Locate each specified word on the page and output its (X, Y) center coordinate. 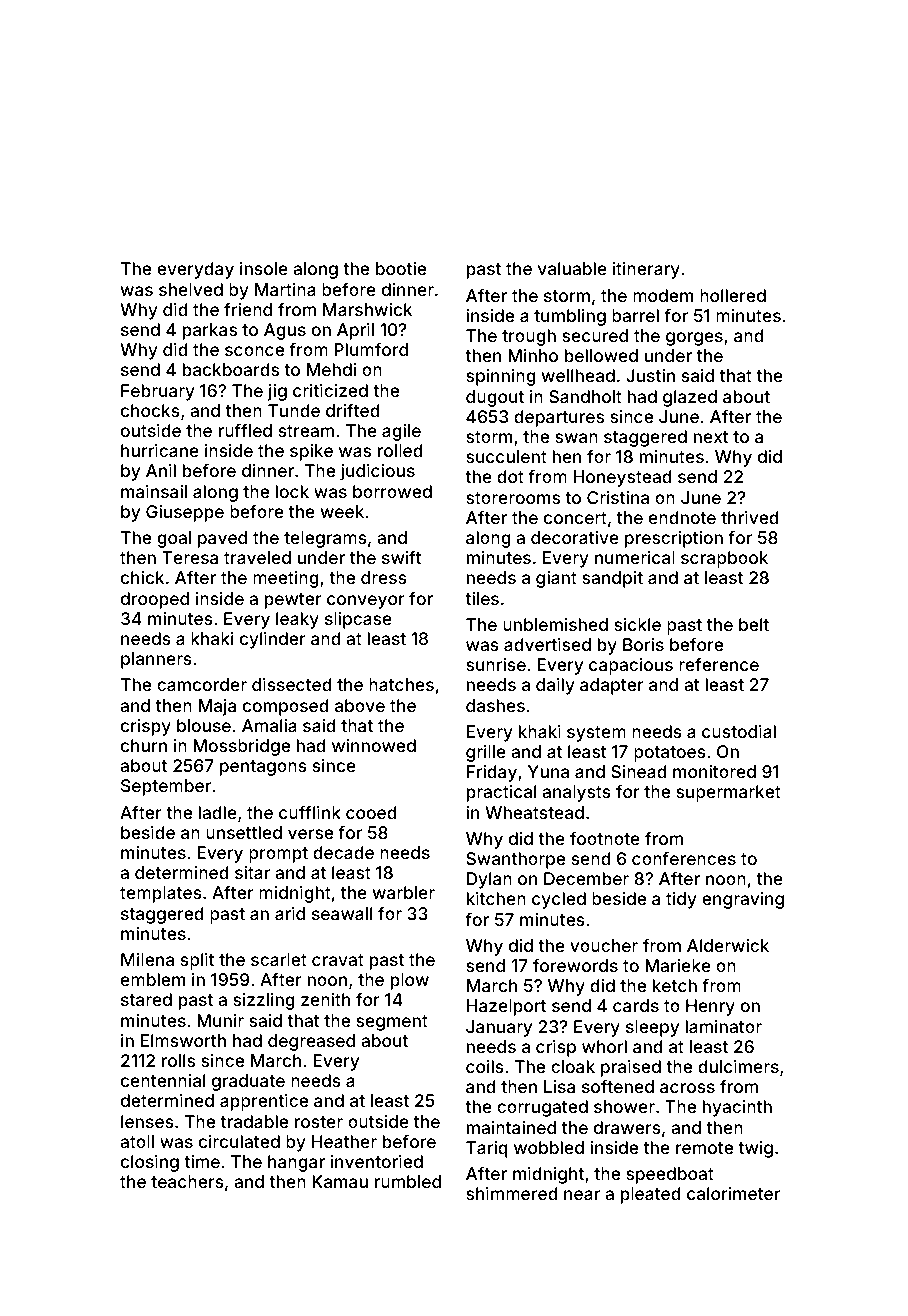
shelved (191, 289)
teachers (187, 1181)
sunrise (496, 664)
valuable (572, 268)
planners (156, 660)
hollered (733, 295)
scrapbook (724, 559)
